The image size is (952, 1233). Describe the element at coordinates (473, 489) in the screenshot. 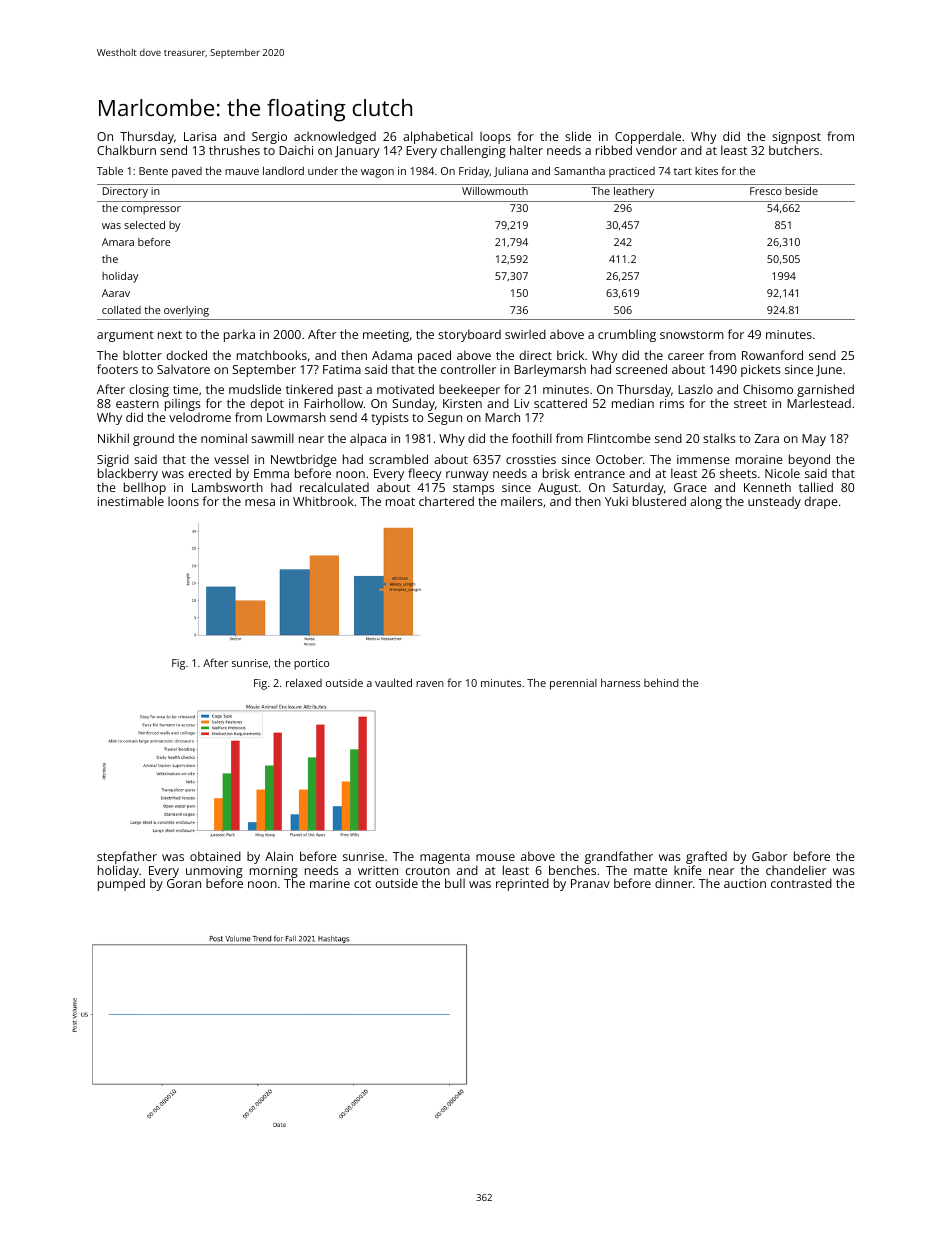

I see `stamps` at that location.
